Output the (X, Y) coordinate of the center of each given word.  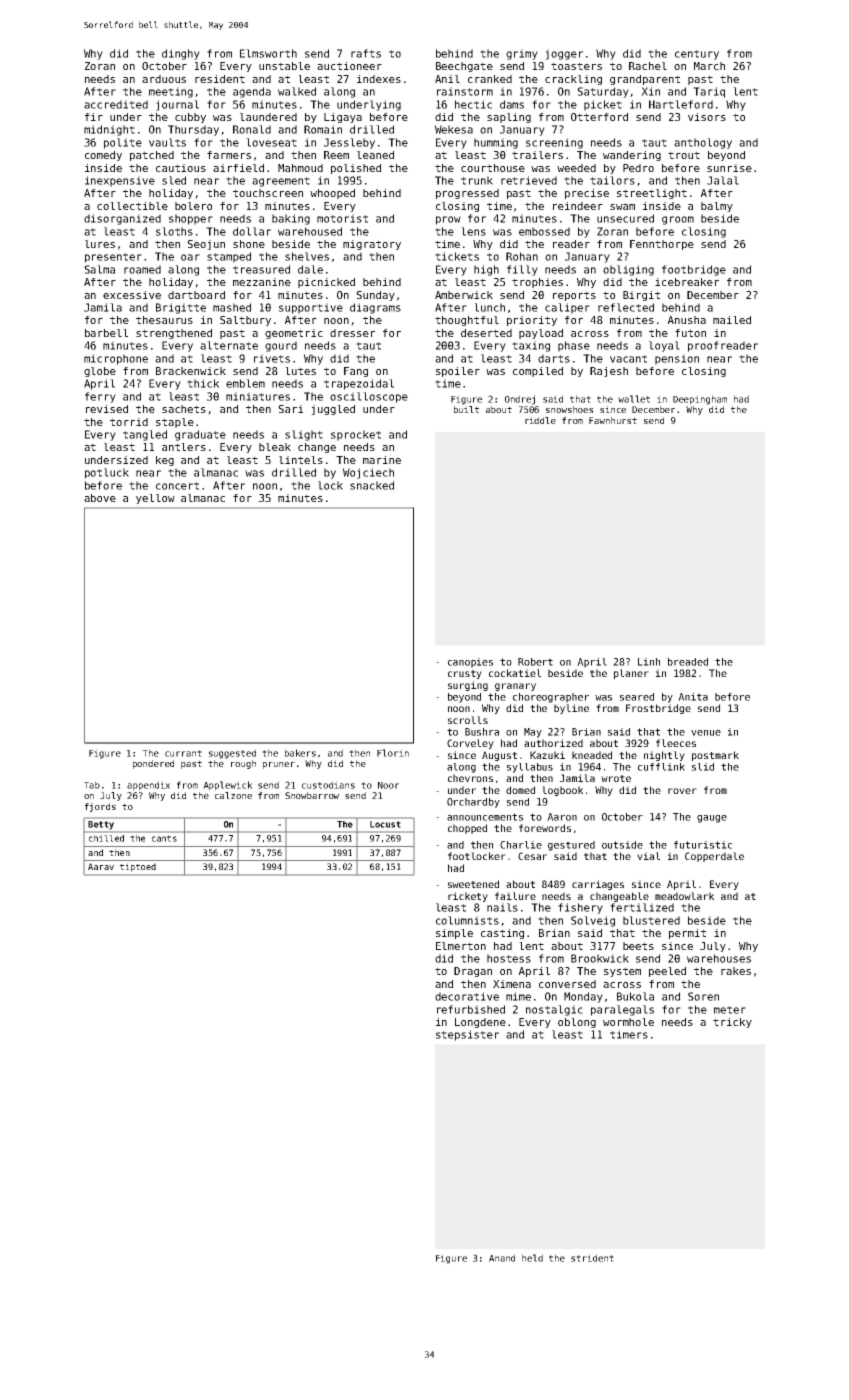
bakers (300, 753)
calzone (233, 795)
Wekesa (454, 129)
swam (622, 207)
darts (554, 358)
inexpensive (120, 181)
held (532, 1258)
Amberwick (464, 295)
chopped (467, 829)
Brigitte (181, 308)
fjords (100, 807)
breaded (688, 662)
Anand (502, 1258)
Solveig (593, 921)
